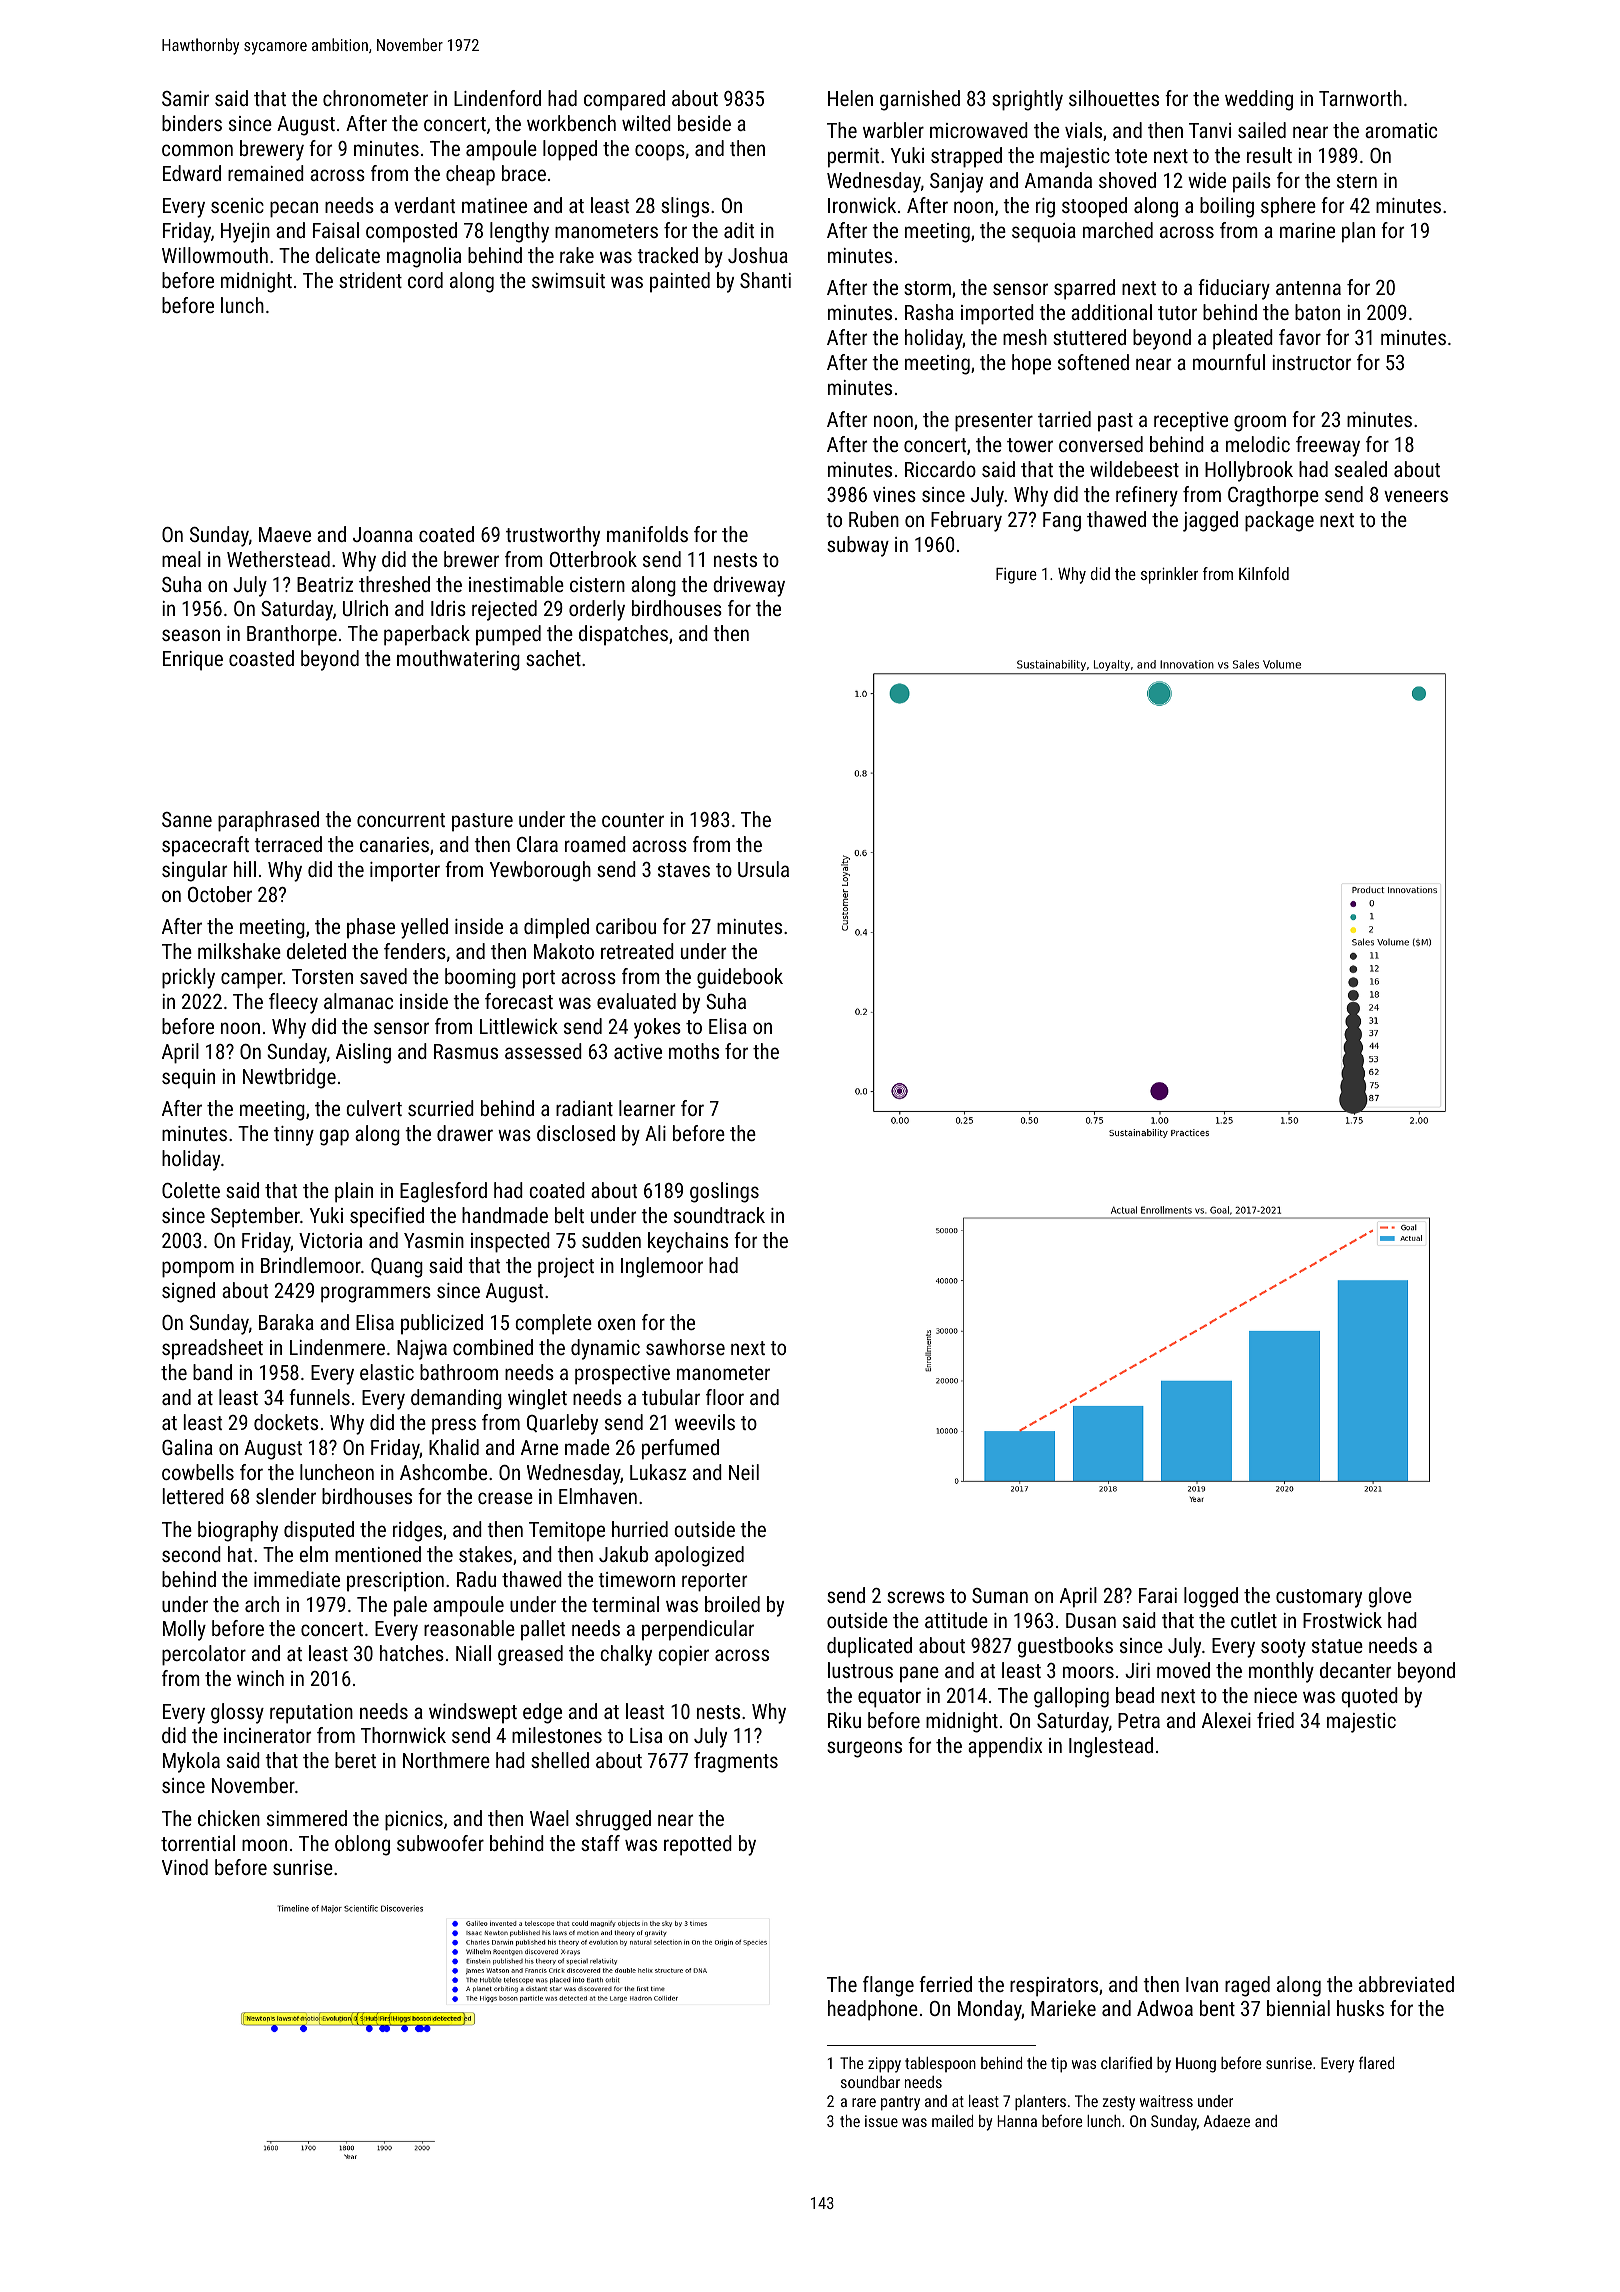 The image size is (1620, 2292). Describe the element at coordinates (375, 98) in the screenshot. I see `chronometer` at that location.
